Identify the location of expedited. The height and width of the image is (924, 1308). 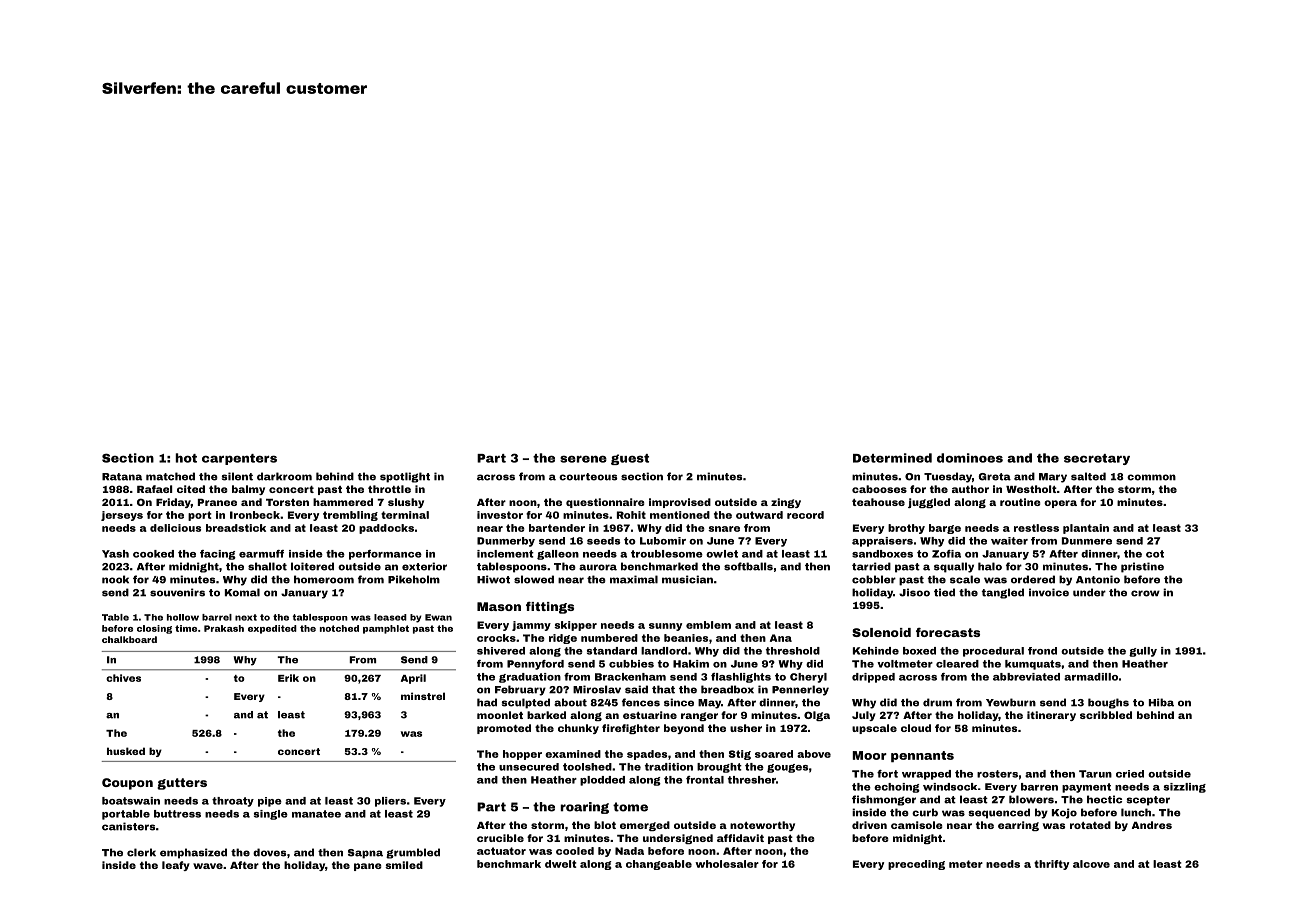
(272, 629).
